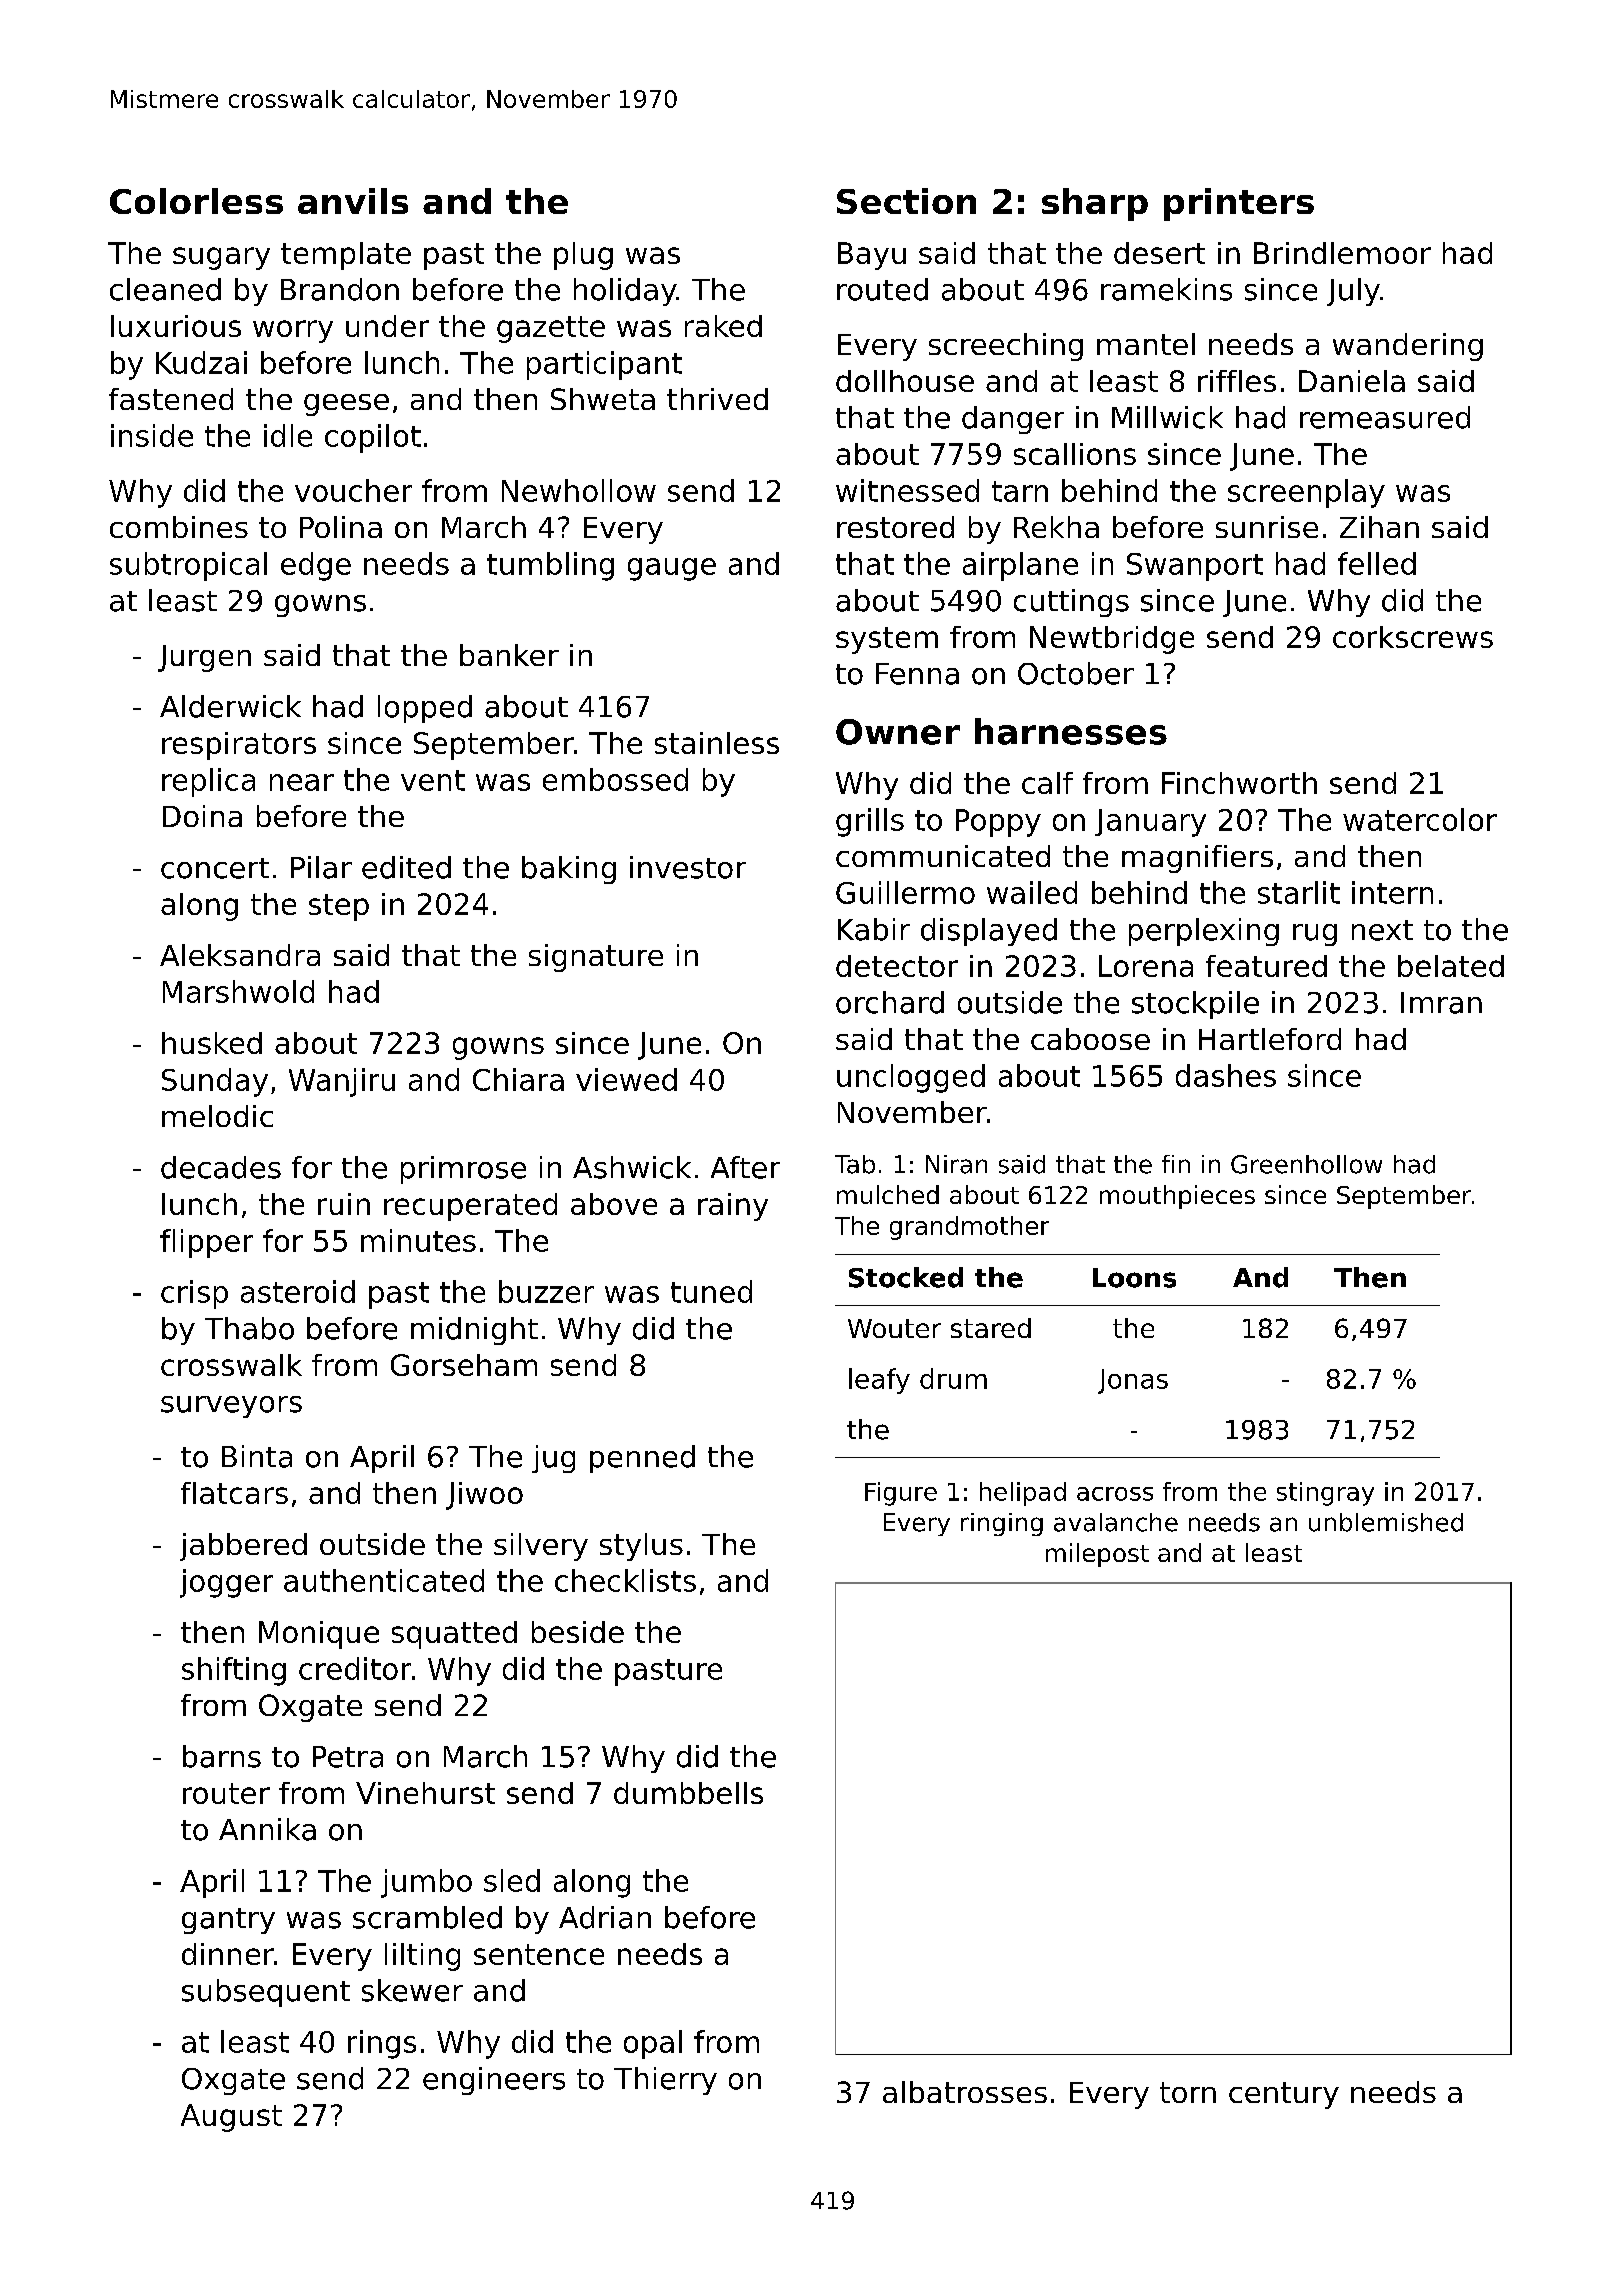  I want to click on century, so click(1284, 2095).
